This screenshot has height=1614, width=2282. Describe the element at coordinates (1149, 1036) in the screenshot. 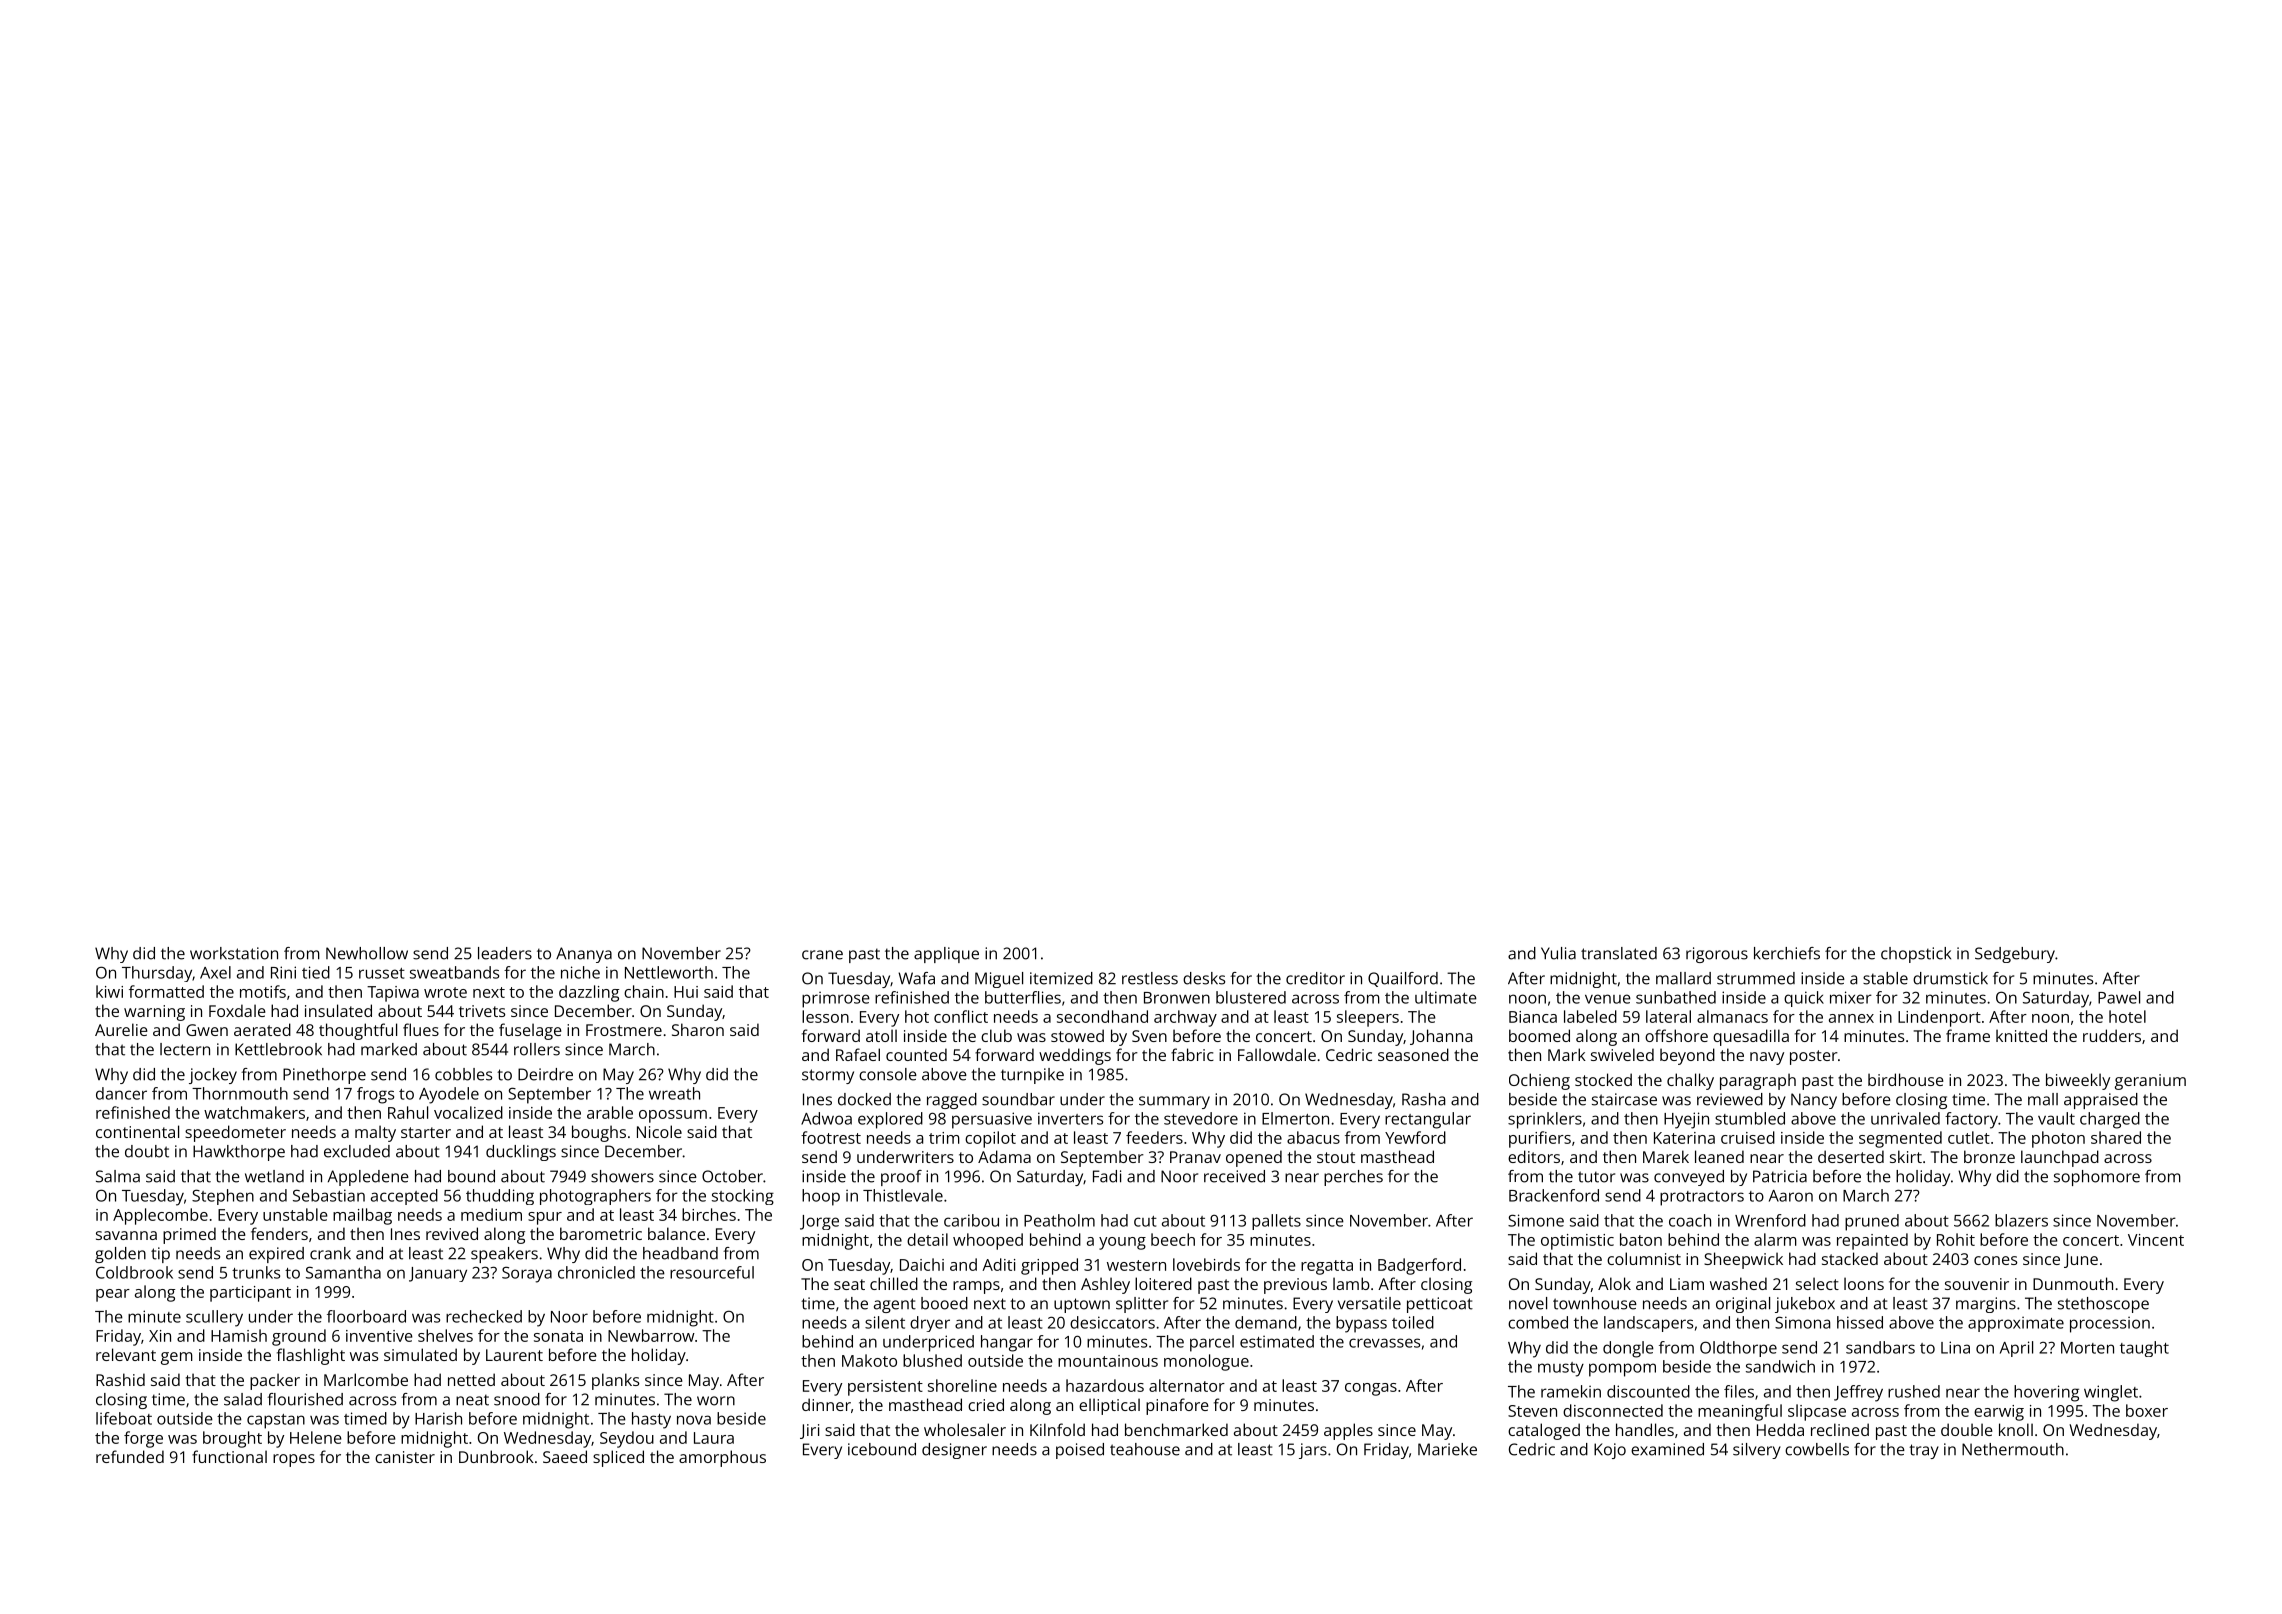

I see `Sven` at that location.
